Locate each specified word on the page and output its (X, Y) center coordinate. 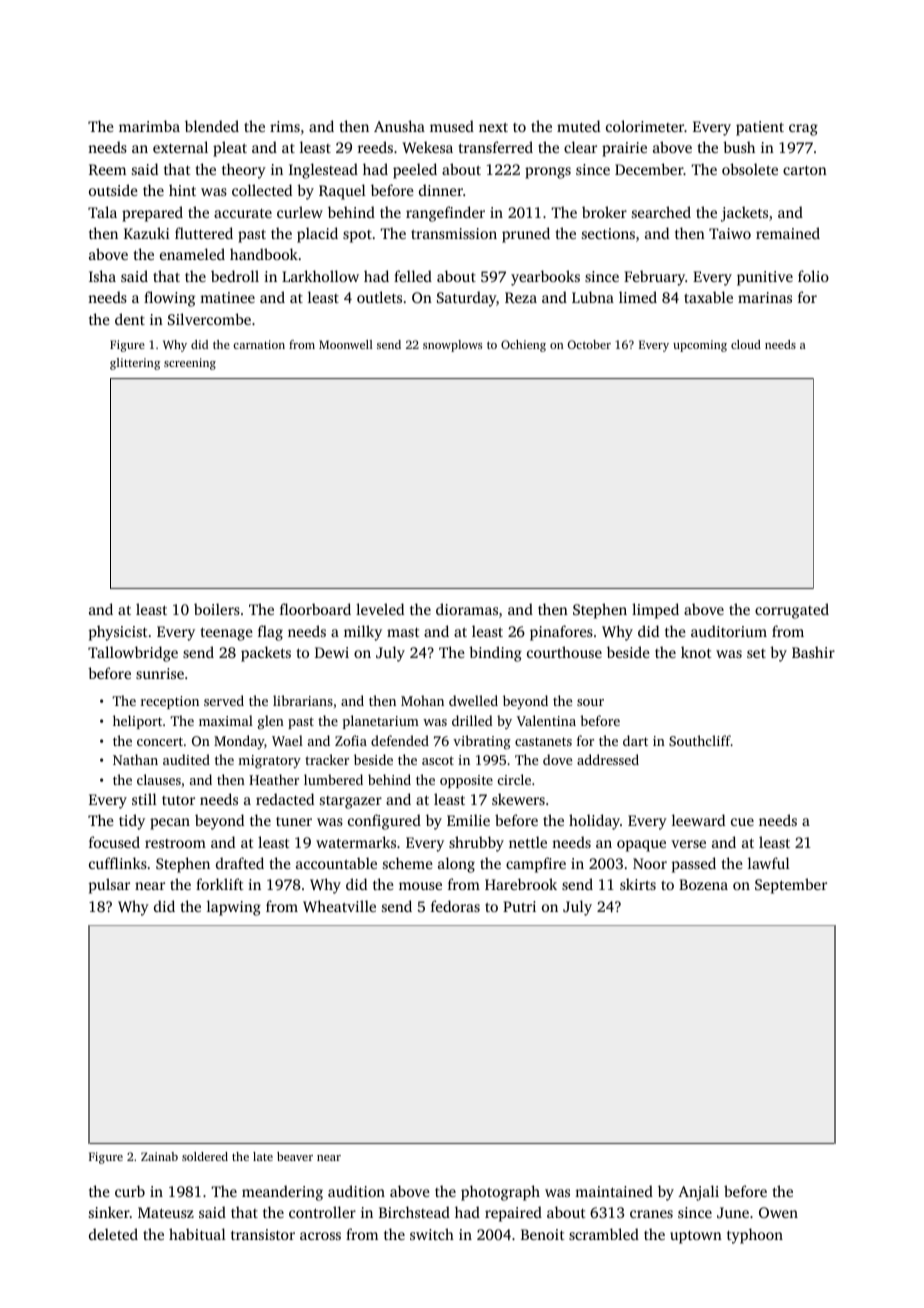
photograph (500, 1193)
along (456, 865)
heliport (137, 722)
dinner (441, 190)
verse (688, 844)
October (589, 344)
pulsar (109, 886)
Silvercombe (209, 319)
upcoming (700, 346)
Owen (778, 1212)
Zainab (159, 1156)
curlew (300, 212)
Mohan (422, 700)
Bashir (813, 652)
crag (803, 130)
